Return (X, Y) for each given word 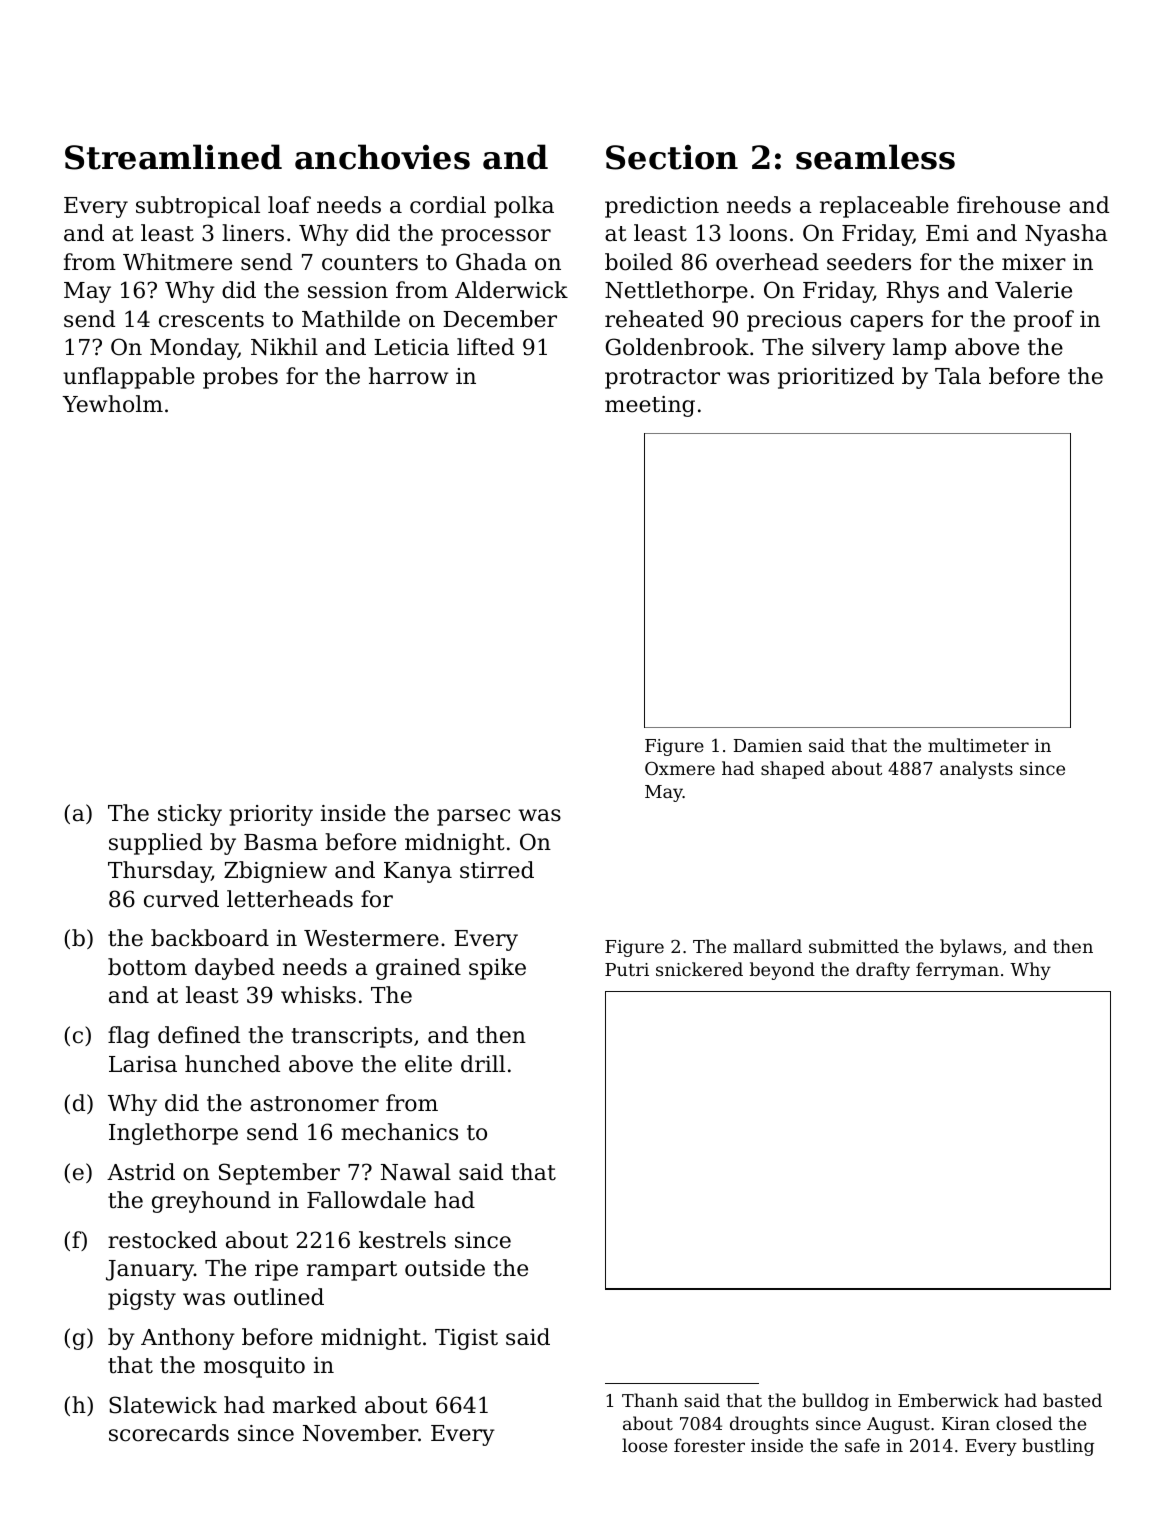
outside (445, 1268)
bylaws (970, 948)
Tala (958, 376)
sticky (190, 815)
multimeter (978, 745)
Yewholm (112, 404)
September (279, 1174)
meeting (650, 406)
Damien (768, 745)
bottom (147, 967)
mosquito (254, 1367)
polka (524, 207)
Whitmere (177, 262)
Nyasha (1066, 235)
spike (497, 969)
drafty (883, 971)
